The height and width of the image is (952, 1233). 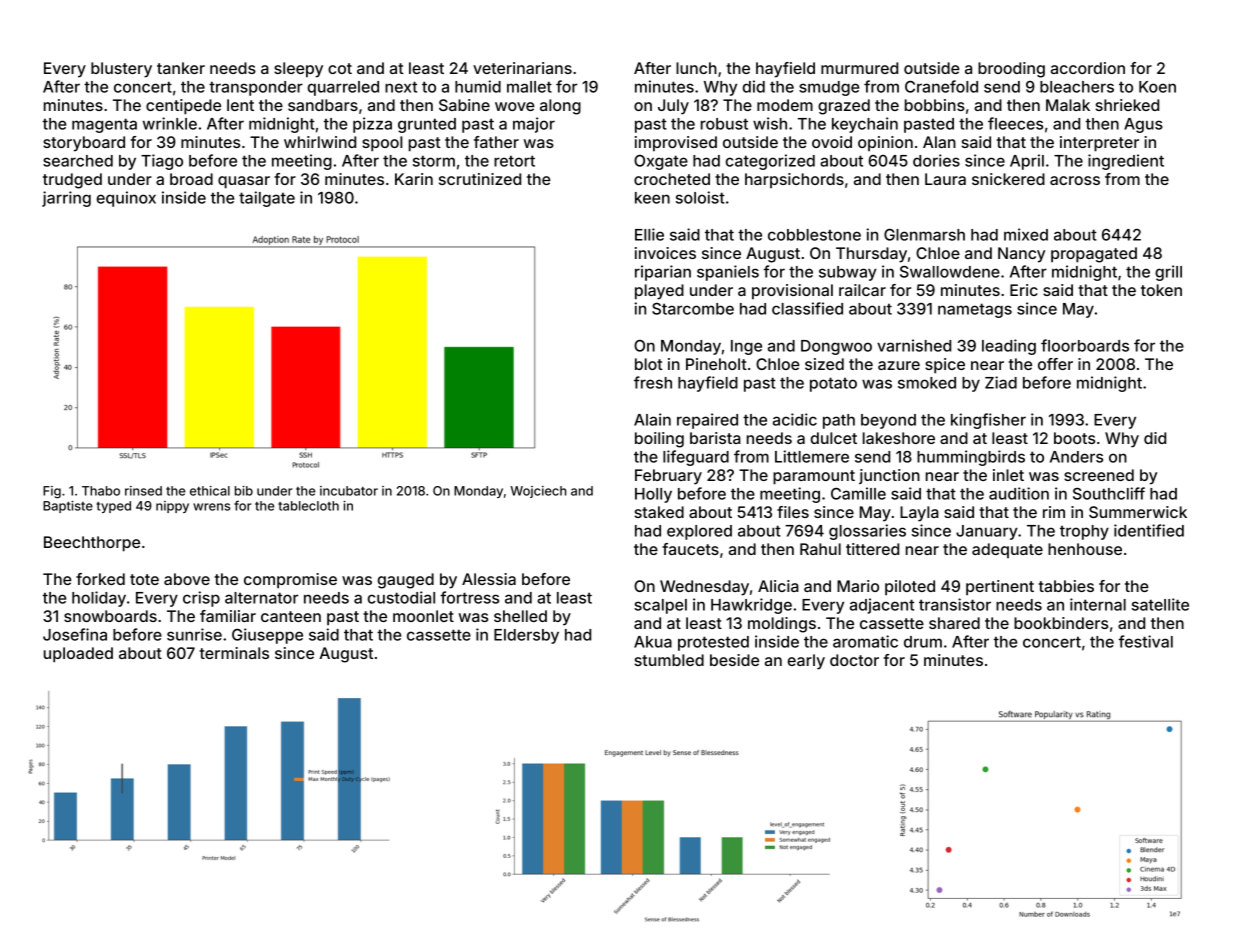 What do you see at coordinates (267, 199) in the image?
I see `tailgate` at bounding box center [267, 199].
